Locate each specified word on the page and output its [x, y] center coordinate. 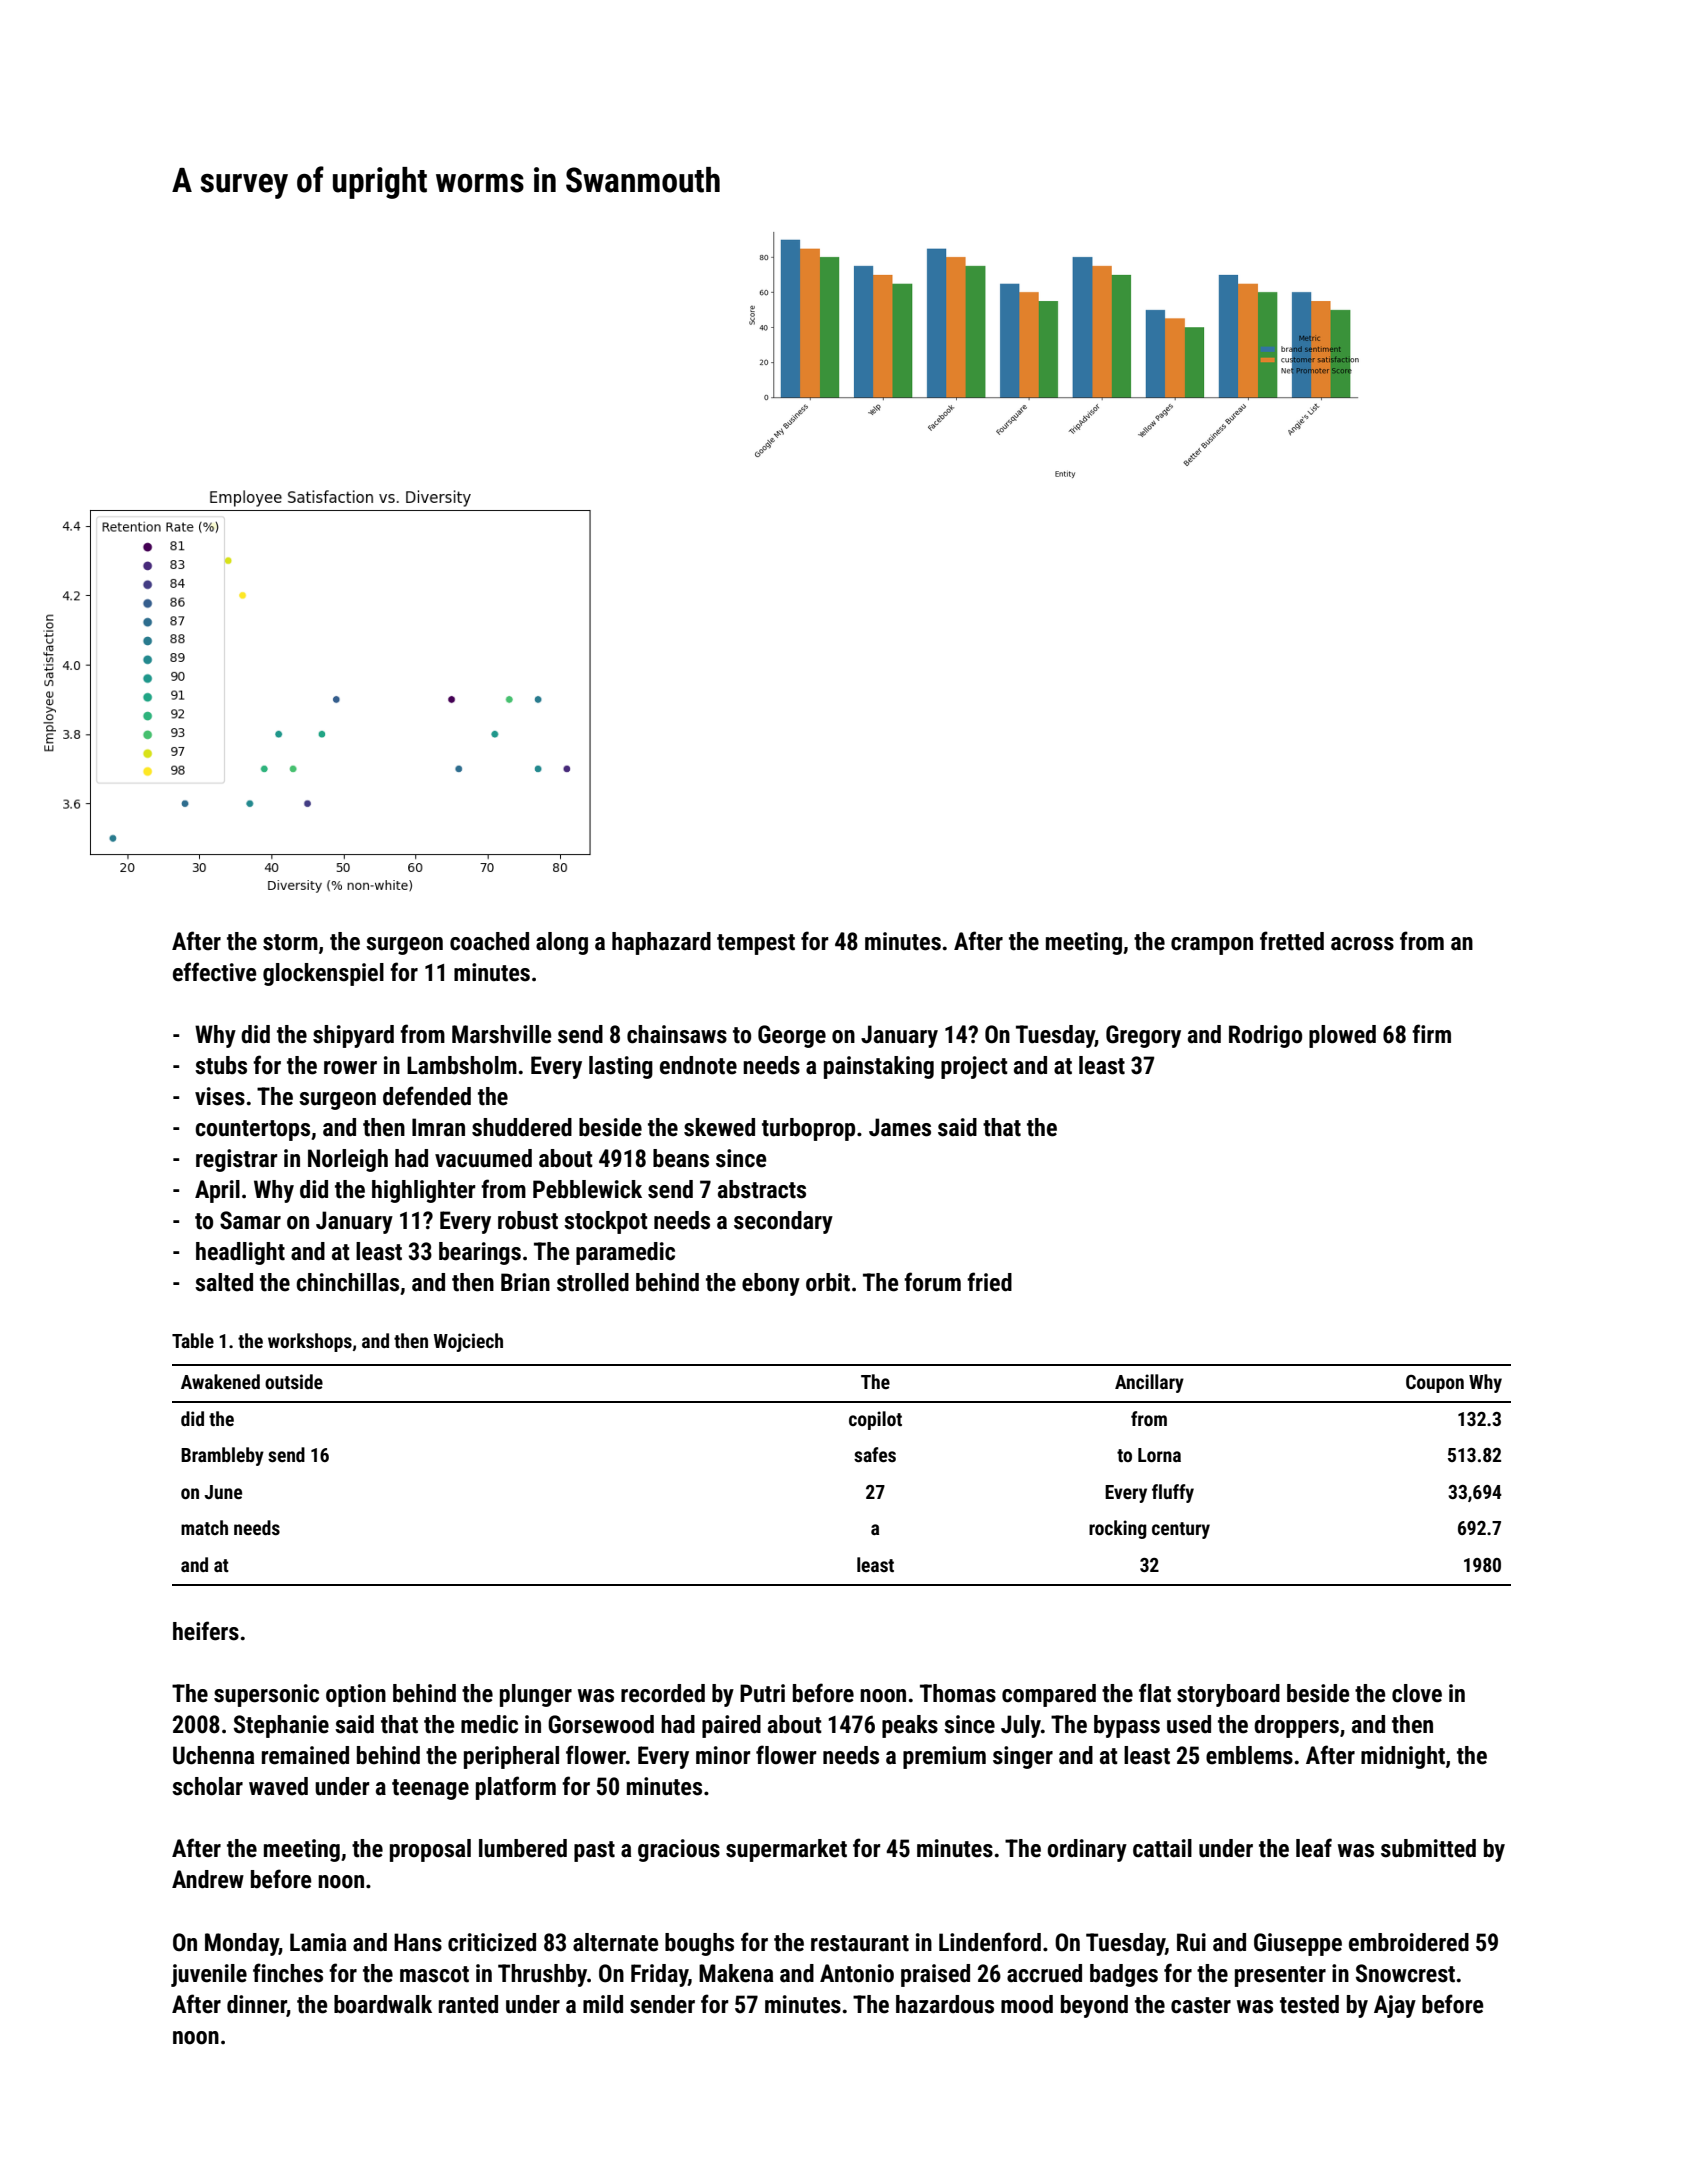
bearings [480, 1253]
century [1181, 1530]
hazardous [945, 2004]
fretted [1292, 941]
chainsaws [677, 1034]
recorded [663, 1693]
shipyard [353, 1036]
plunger [536, 1695]
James [900, 1127]
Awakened [220, 1381]
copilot [875, 1420]
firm [1431, 1033]
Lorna [1159, 1455]
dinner [257, 2004]
